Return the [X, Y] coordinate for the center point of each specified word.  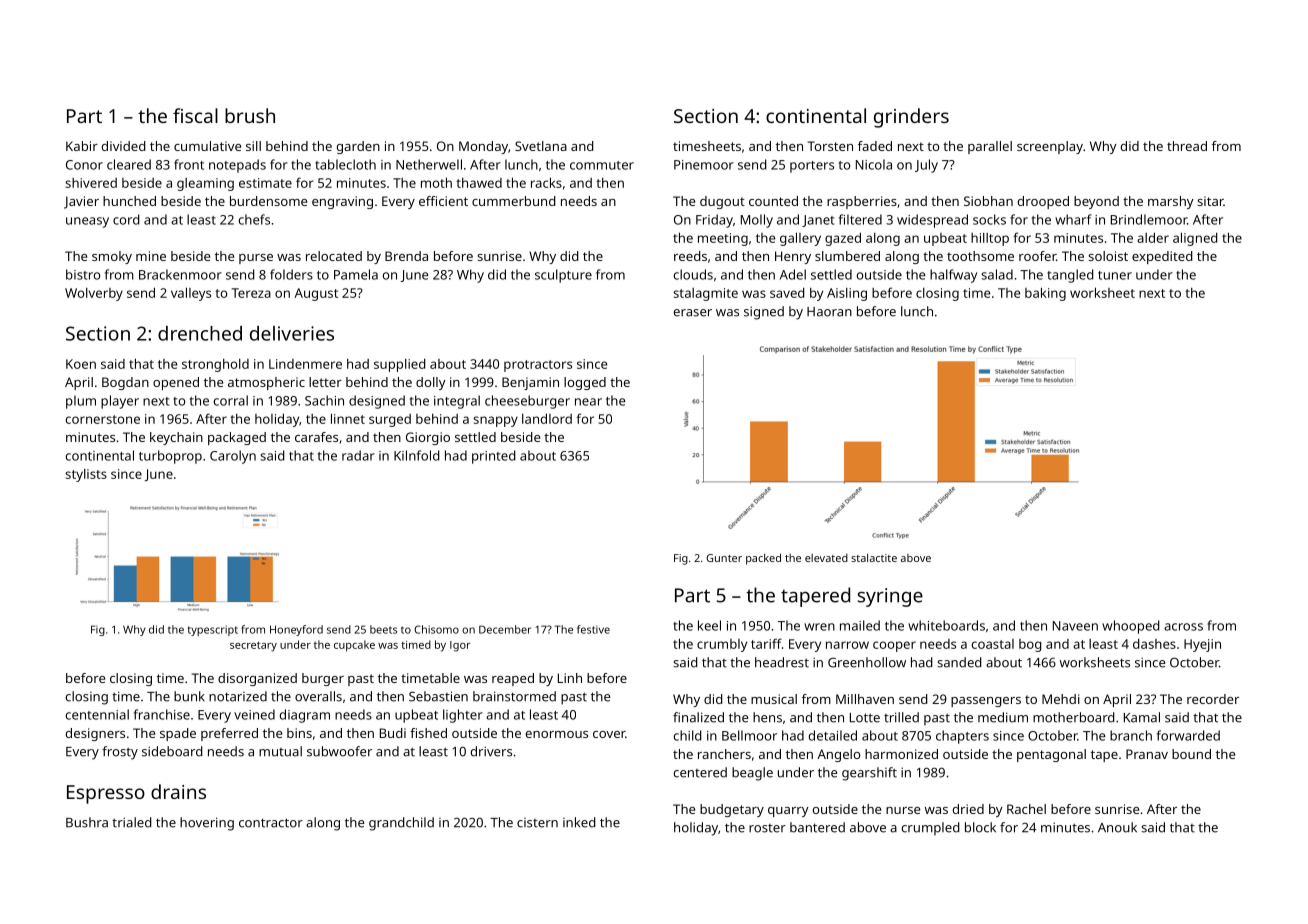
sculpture [563, 276]
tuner [1115, 275]
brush [250, 115]
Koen [81, 364]
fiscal [195, 115]
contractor [271, 823]
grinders [911, 118]
